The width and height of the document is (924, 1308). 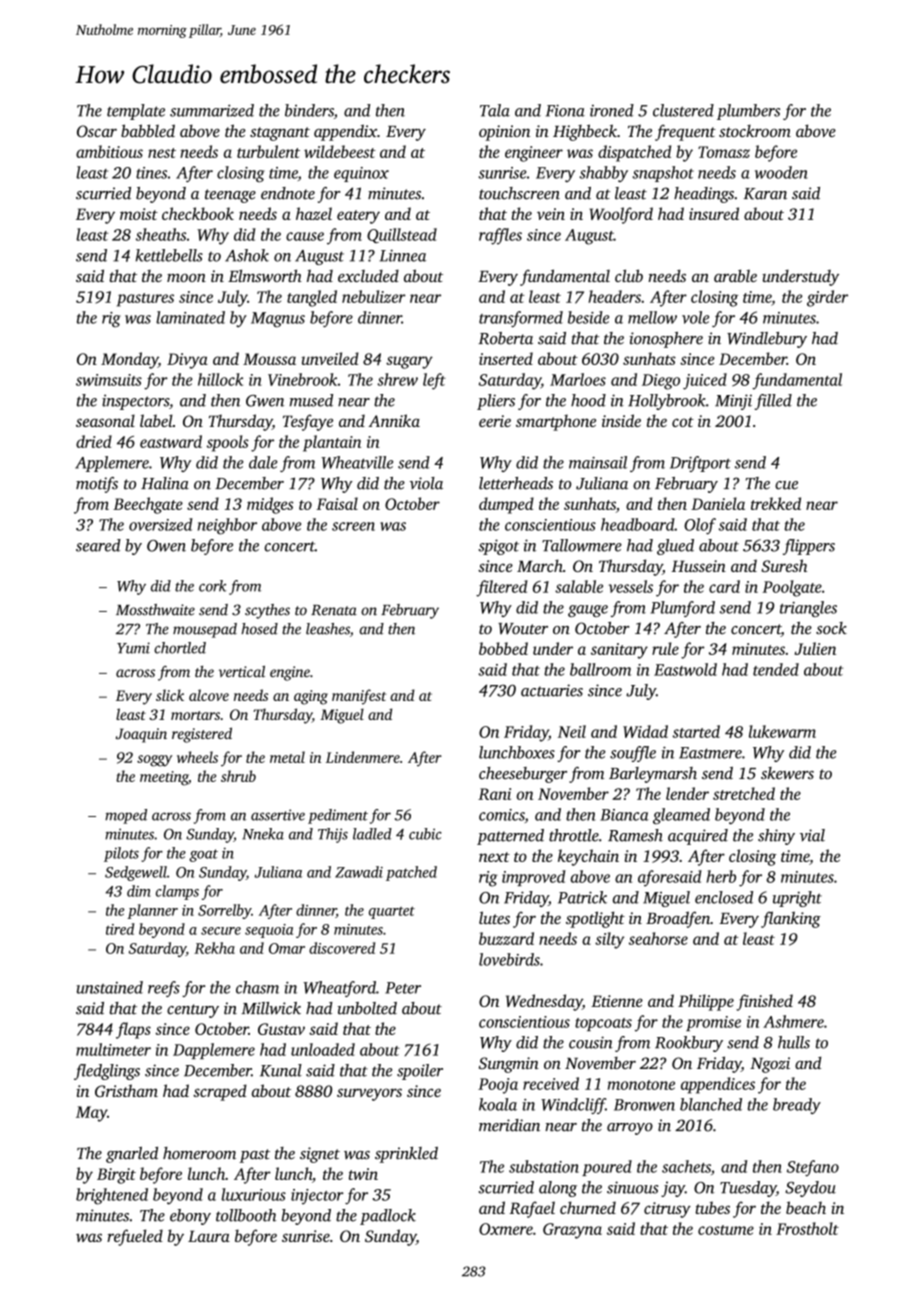 What do you see at coordinates (797, 899) in the document?
I see `upright` at bounding box center [797, 899].
